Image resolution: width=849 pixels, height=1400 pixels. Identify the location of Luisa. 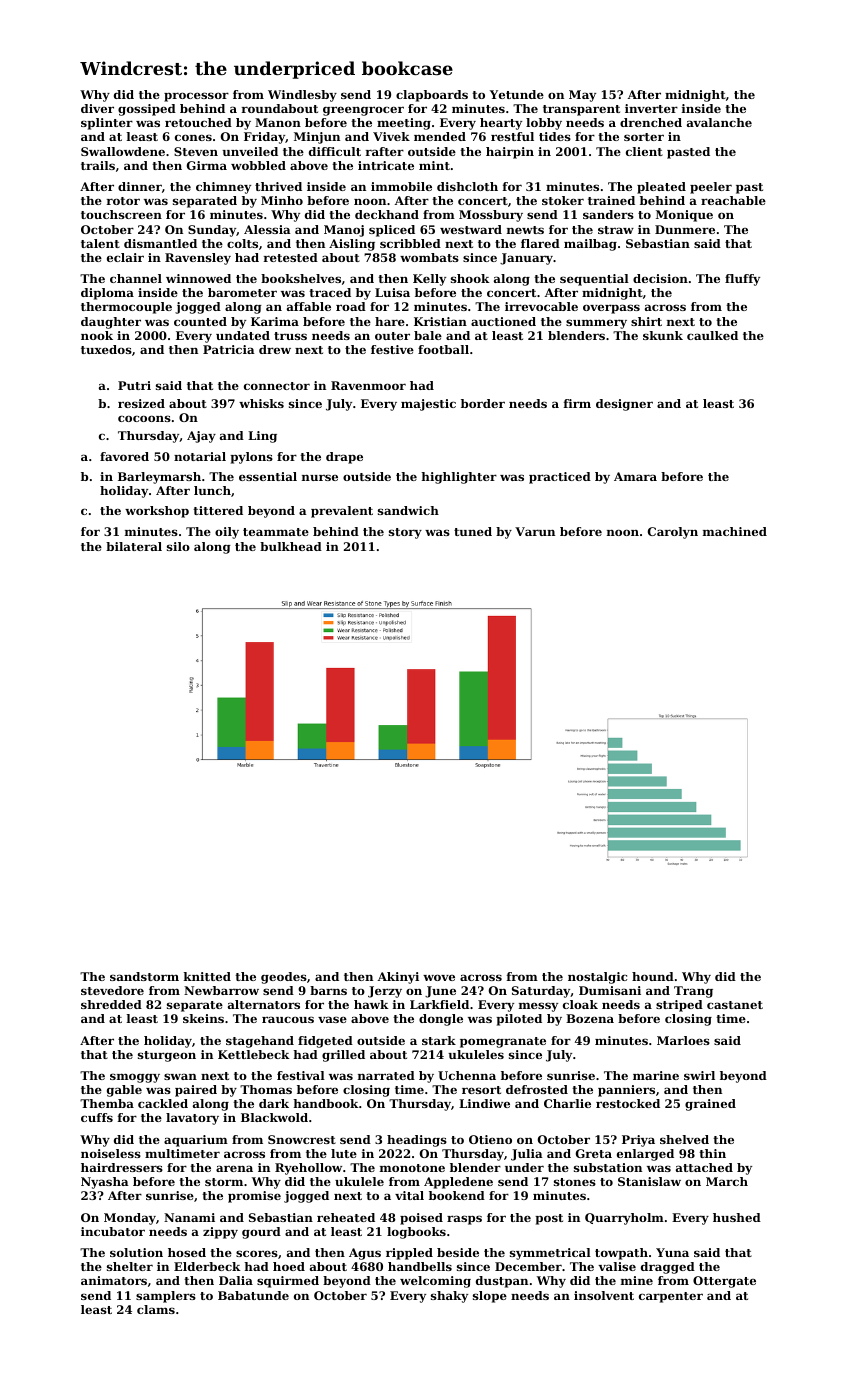
(392, 292).
